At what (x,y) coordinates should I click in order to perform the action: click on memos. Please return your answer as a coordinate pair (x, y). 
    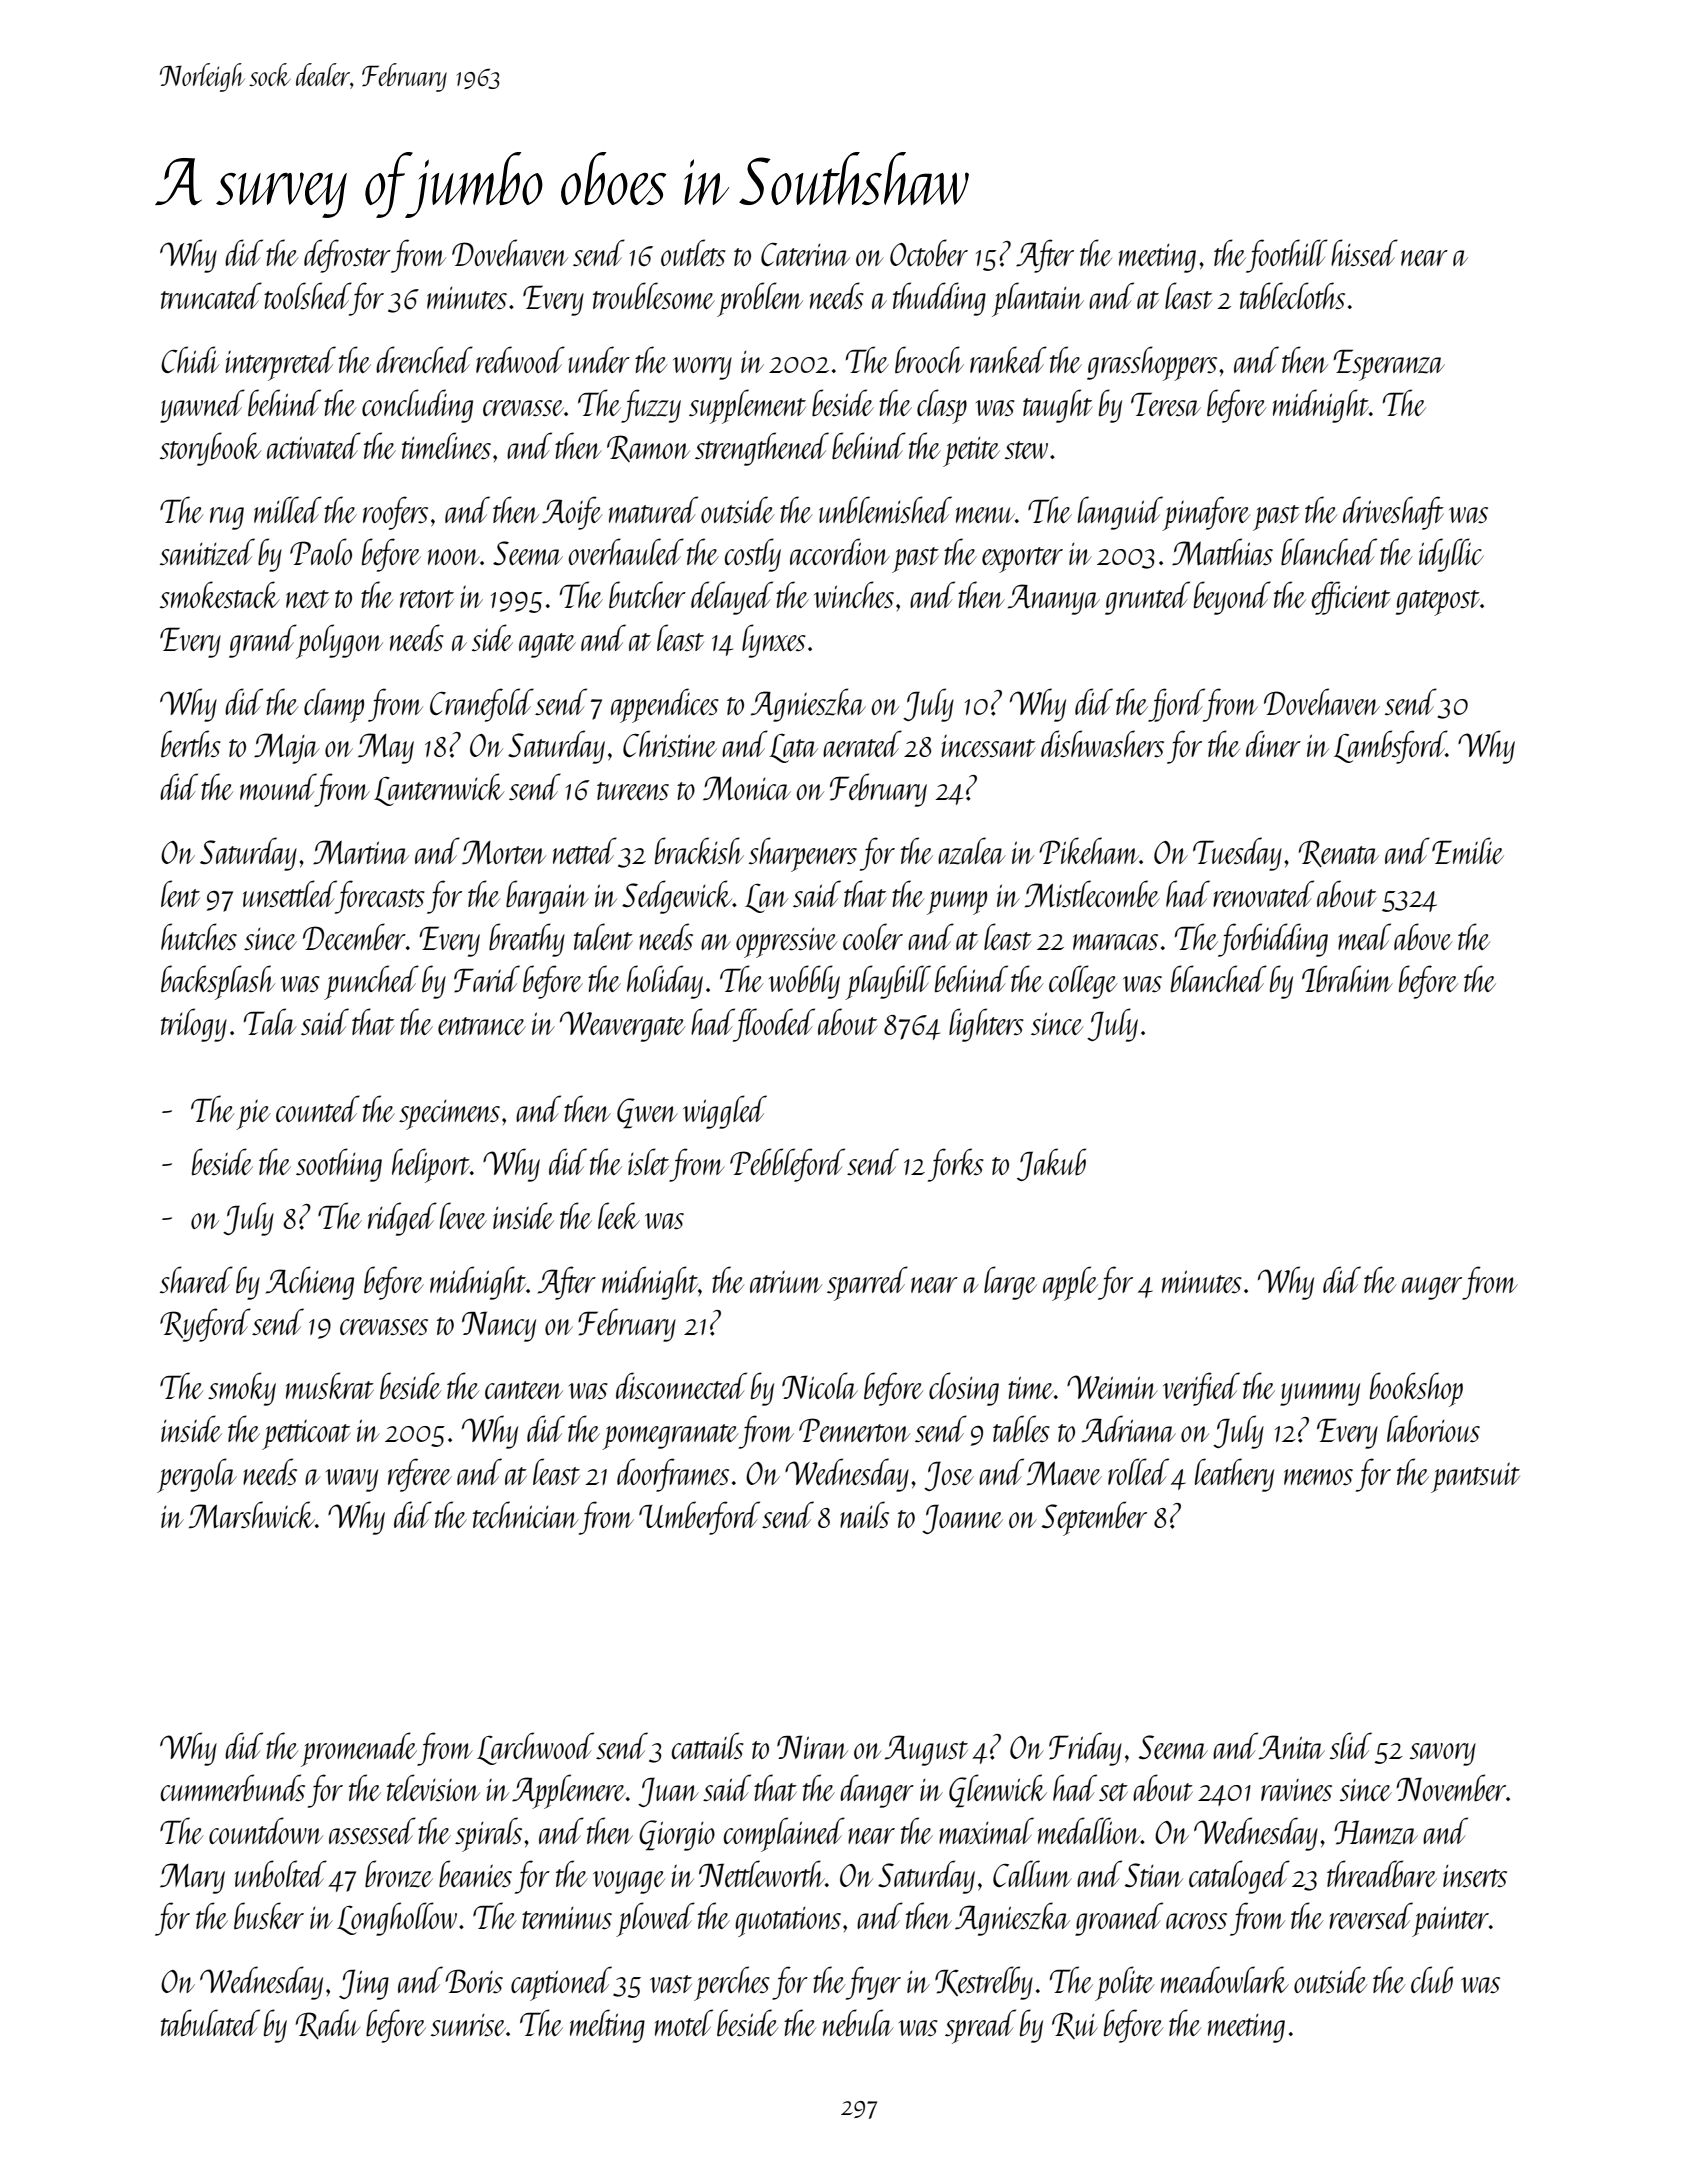
    Looking at the image, I should click on (1318, 1477).
